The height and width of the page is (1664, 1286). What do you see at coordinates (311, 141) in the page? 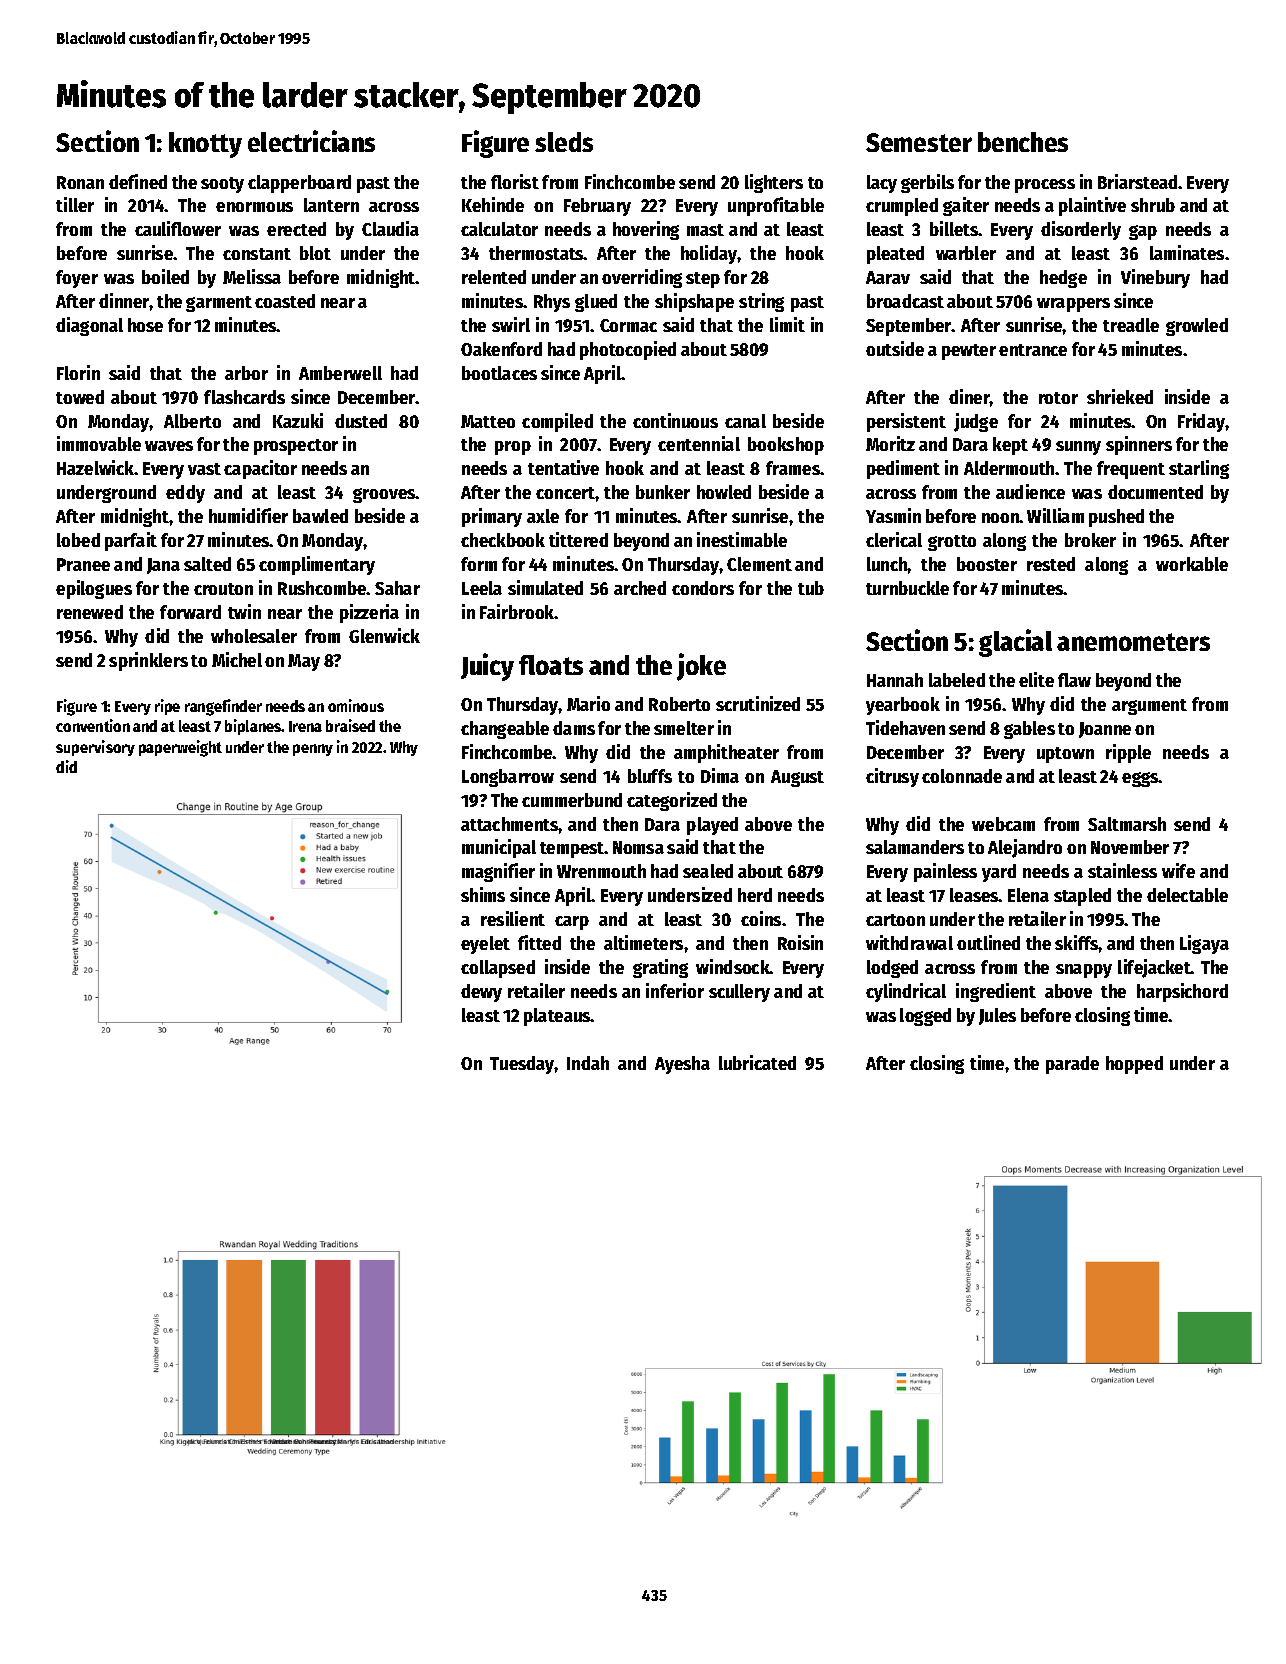
I see `electricians` at bounding box center [311, 141].
